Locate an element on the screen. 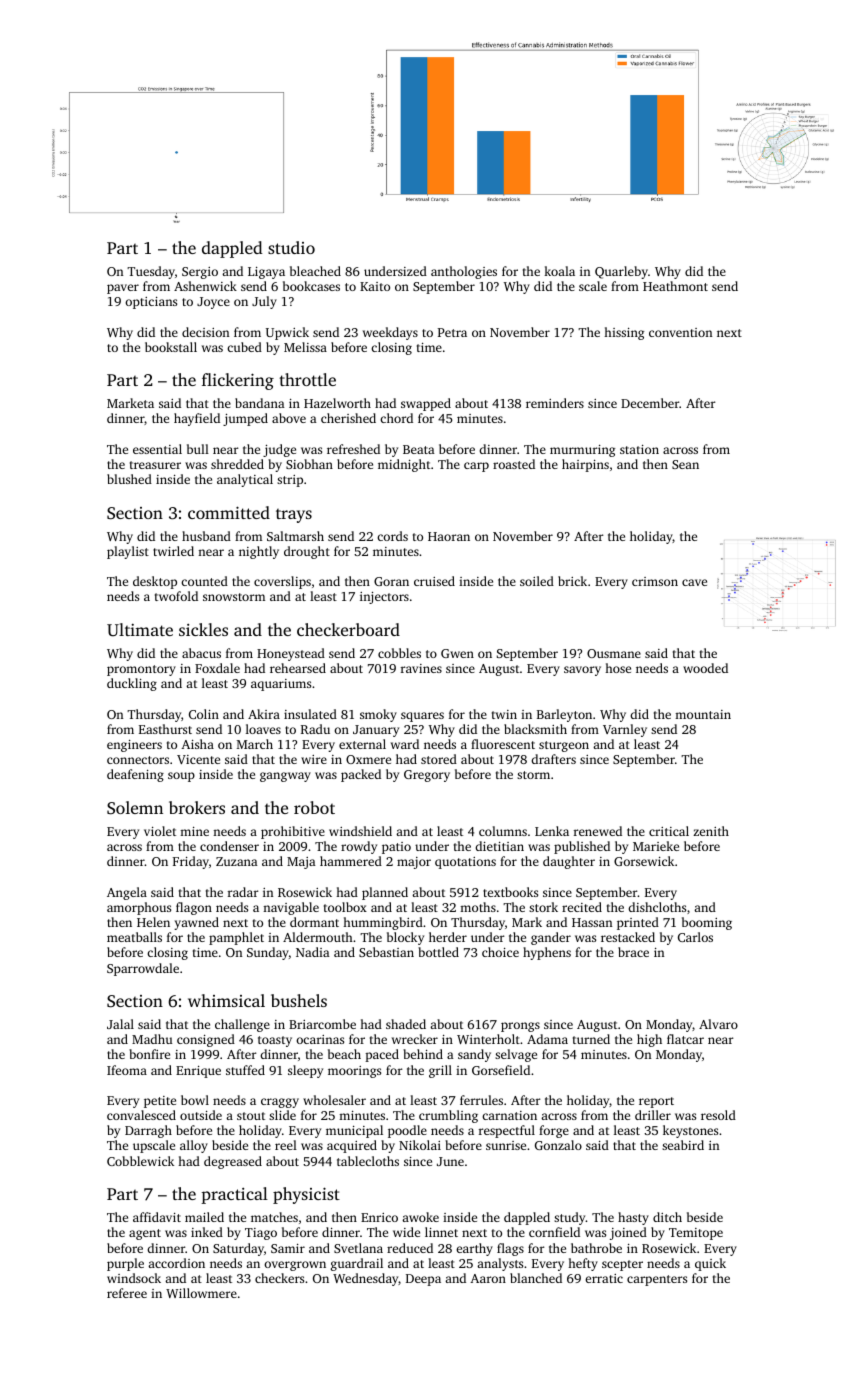  Sergio is located at coordinates (200, 273).
